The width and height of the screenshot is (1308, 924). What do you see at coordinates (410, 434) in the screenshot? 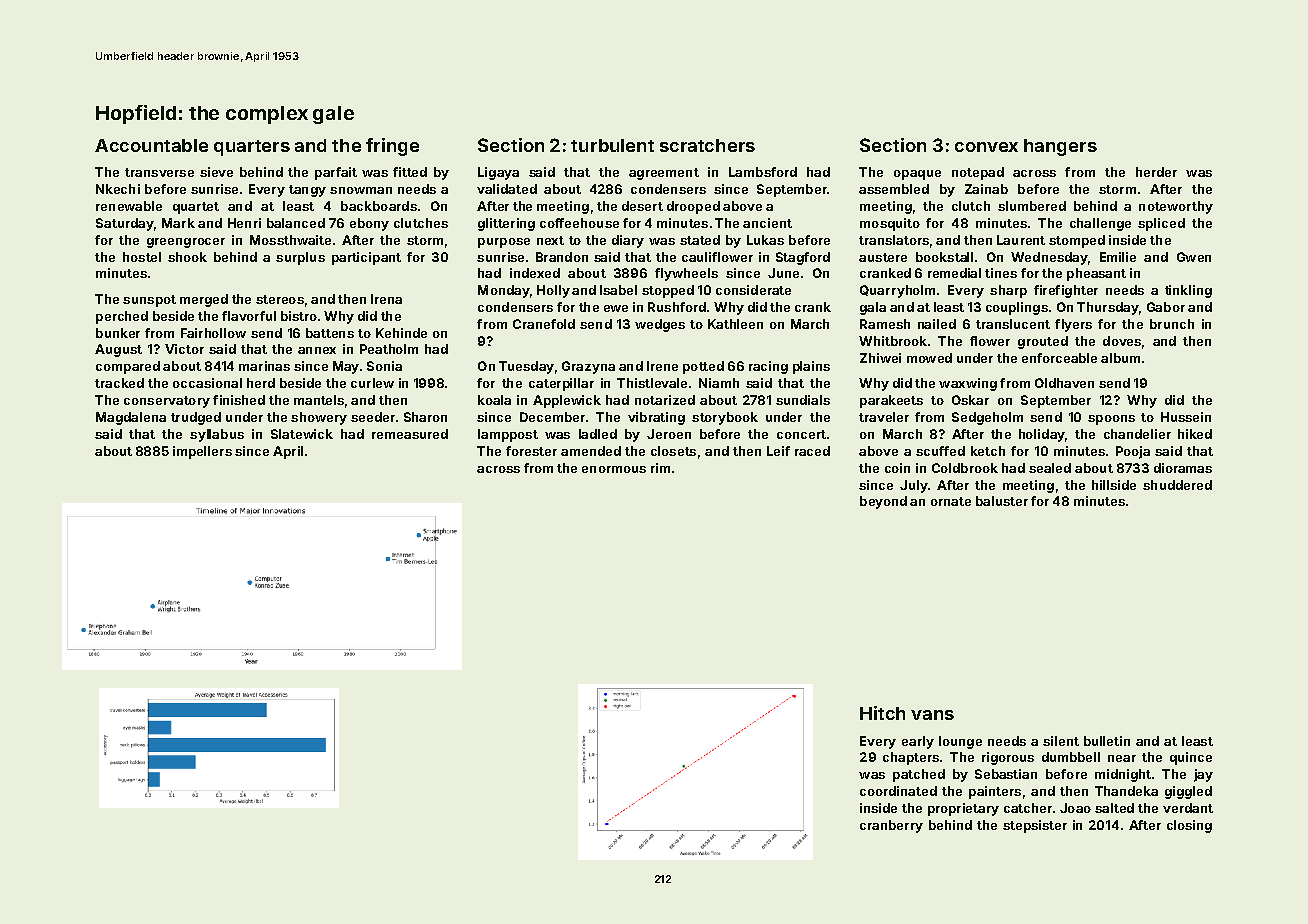
I see `remeasured` at bounding box center [410, 434].
